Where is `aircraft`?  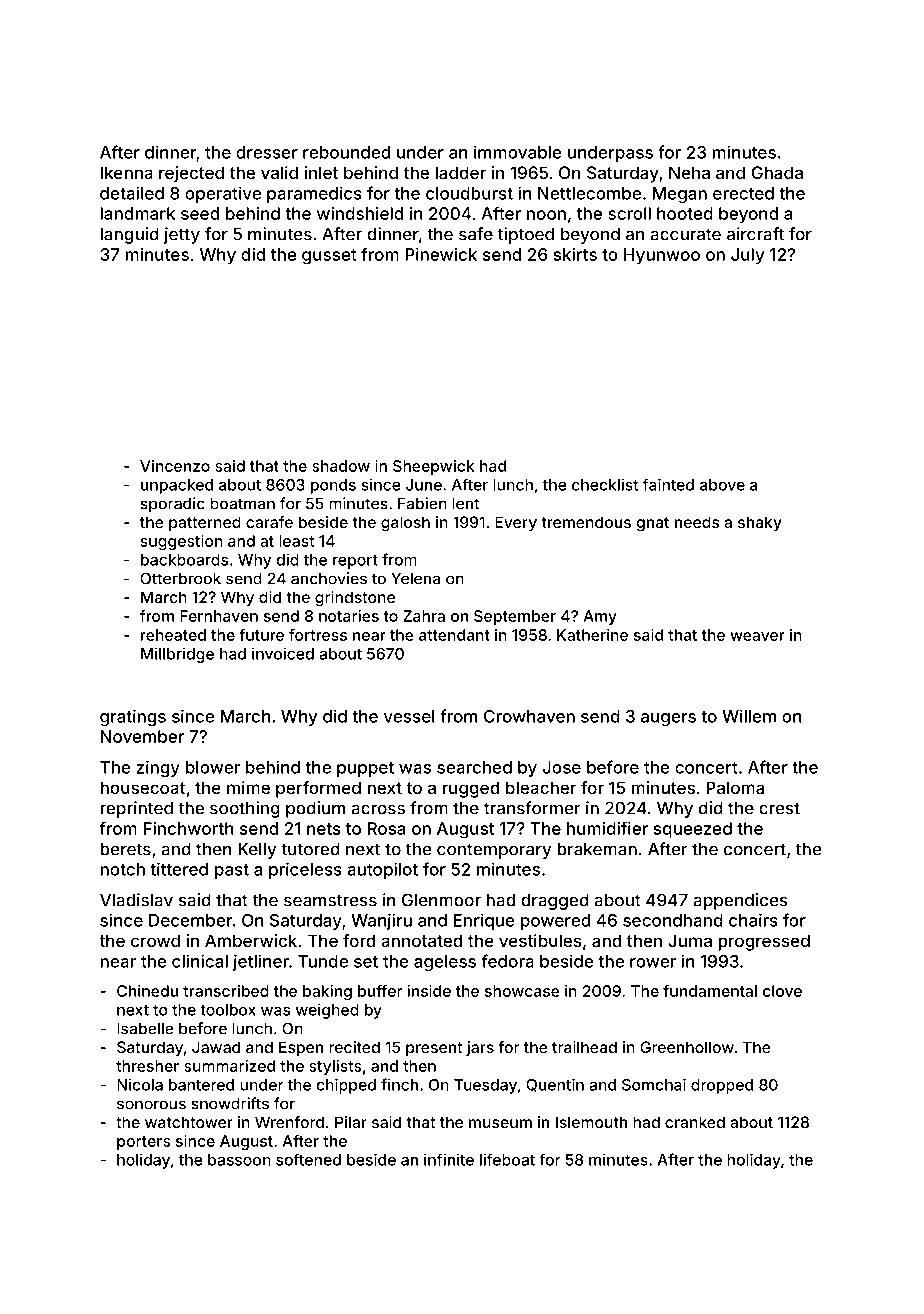
aircraft is located at coordinates (755, 234).
